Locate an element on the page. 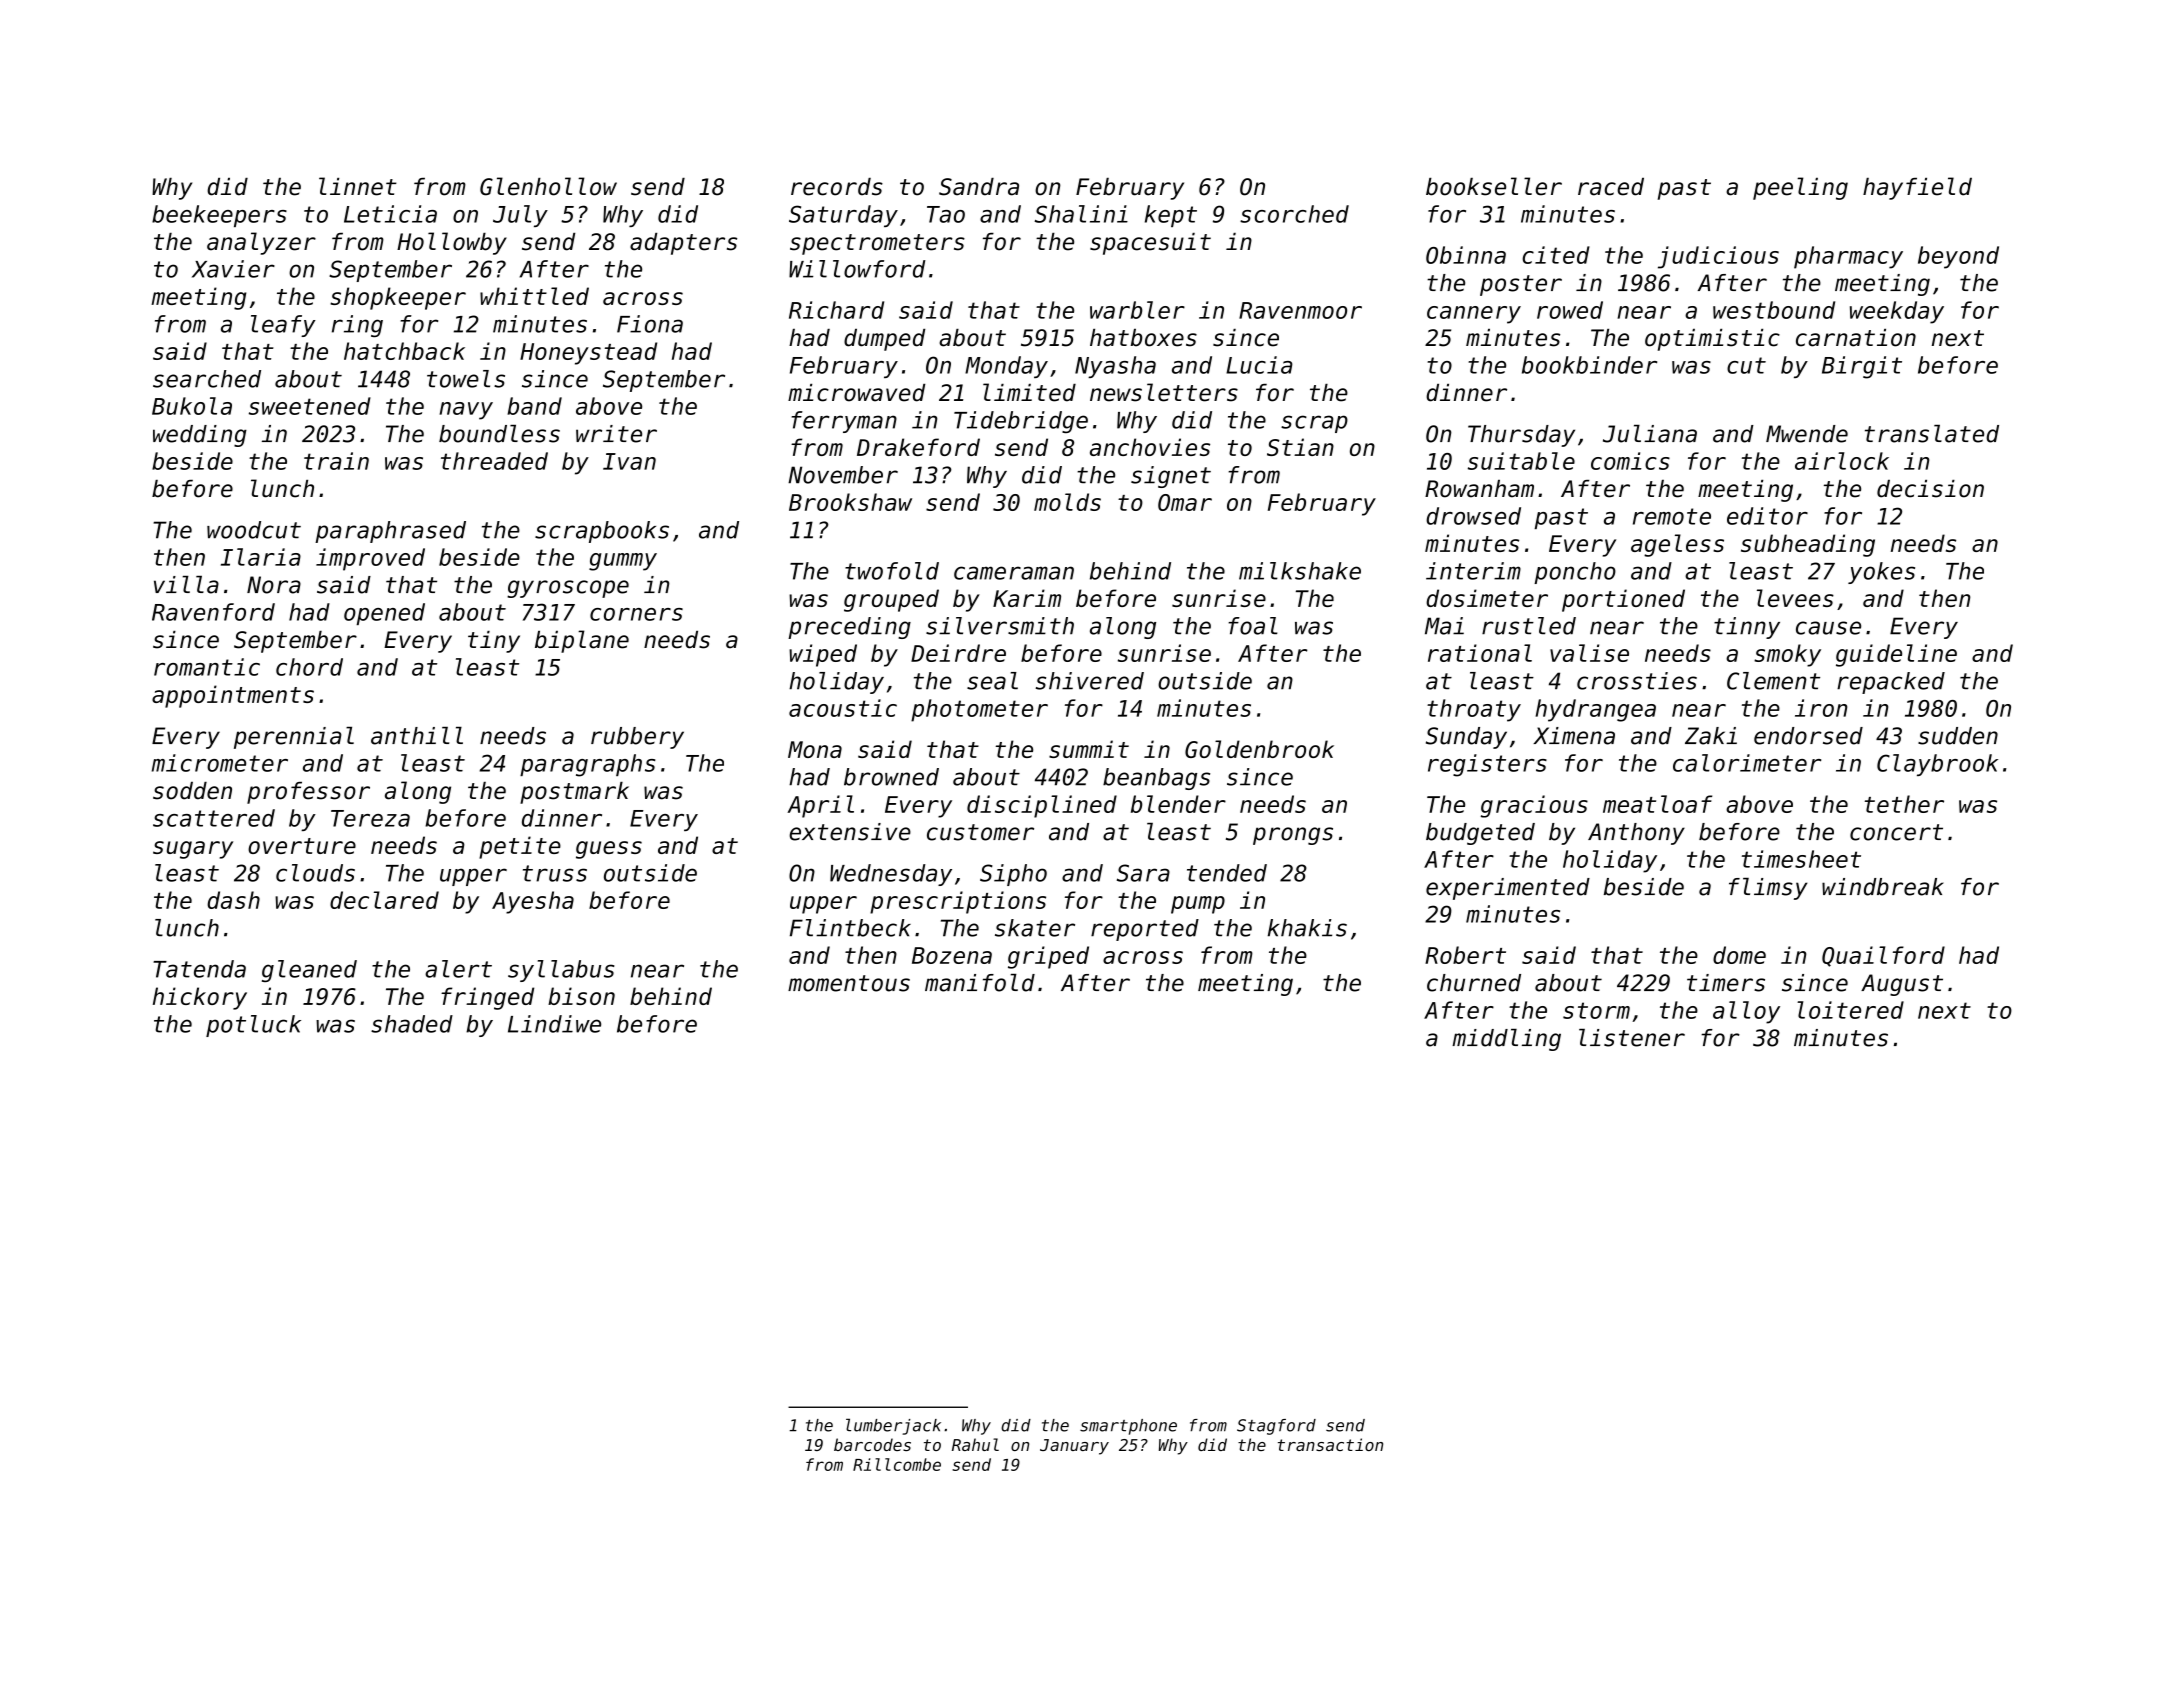  dumped is located at coordinates (884, 340).
